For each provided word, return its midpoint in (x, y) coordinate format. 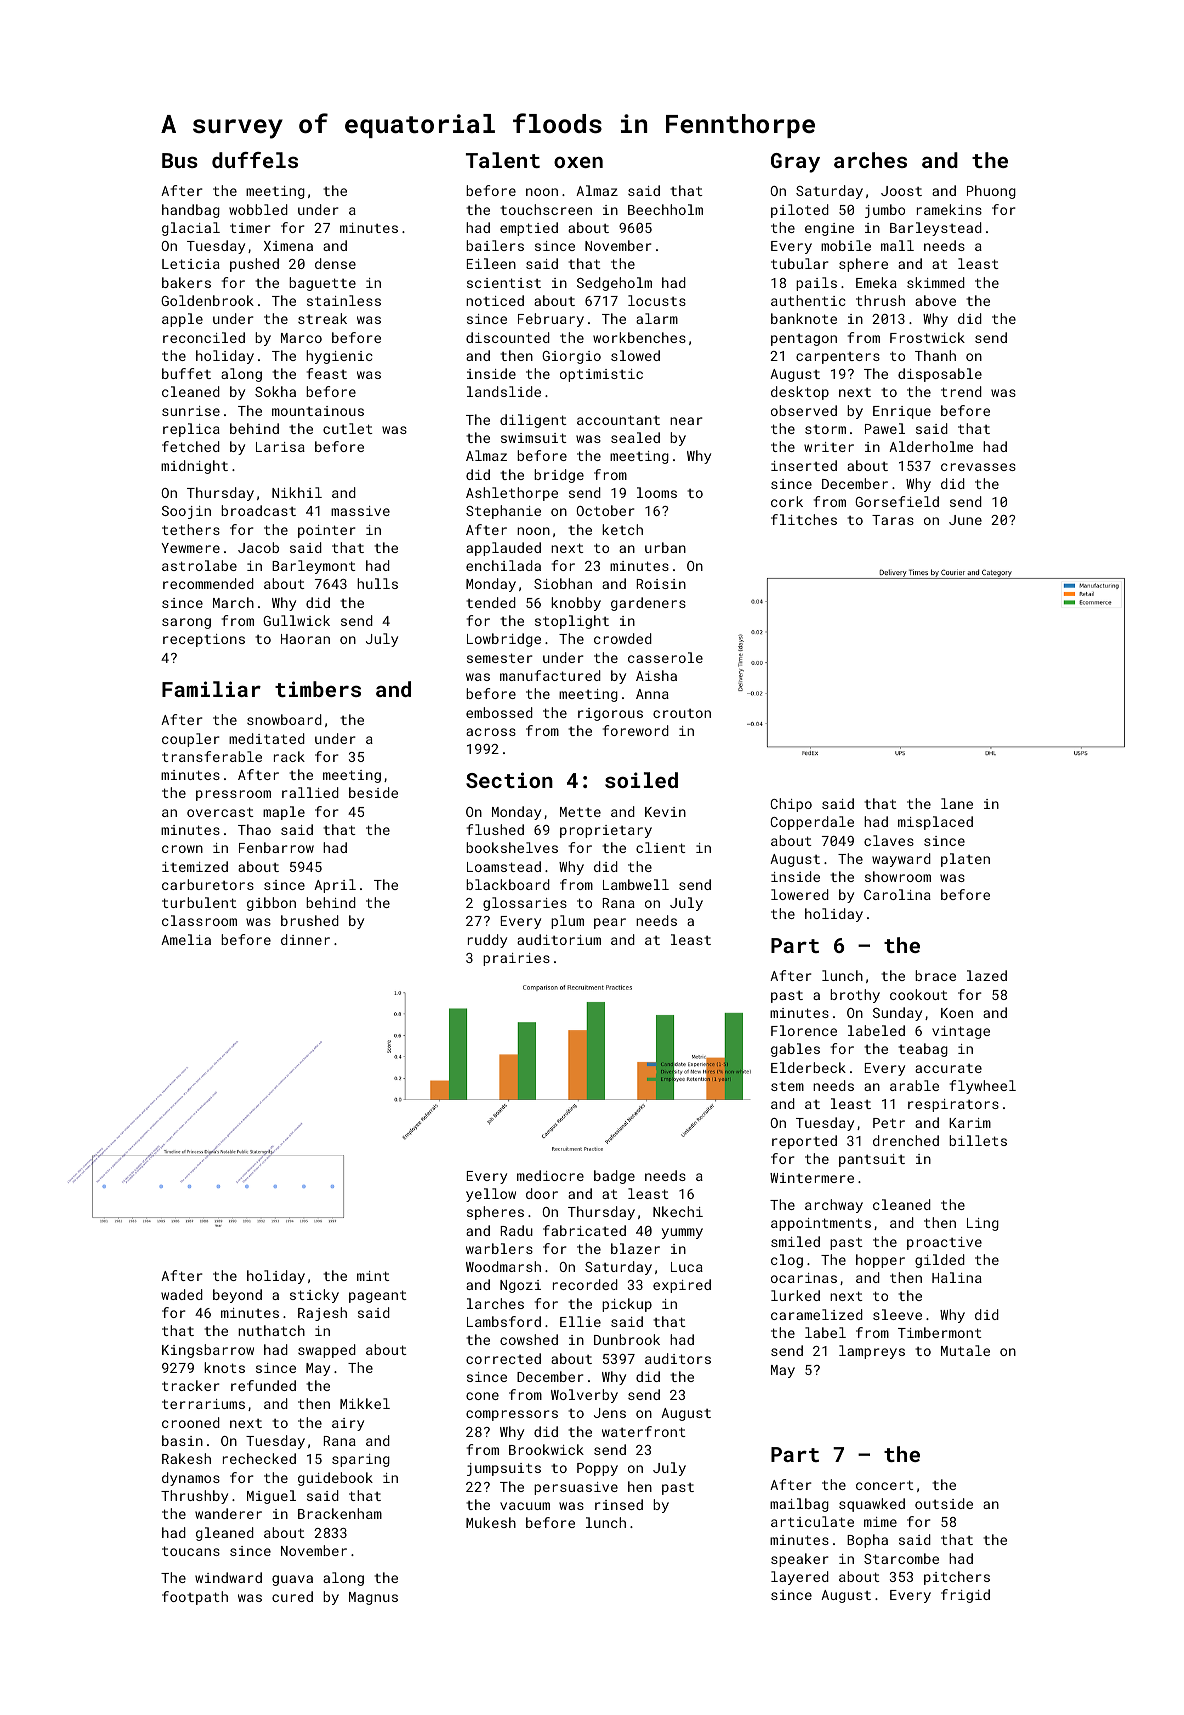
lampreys (872, 1352)
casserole (665, 657)
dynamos (191, 1479)
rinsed (619, 1504)
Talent (503, 160)
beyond (237, 1296)
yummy (682, 1233)
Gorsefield (897, 501)
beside (373, 792)
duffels (255, 160)
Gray (795, 163)
